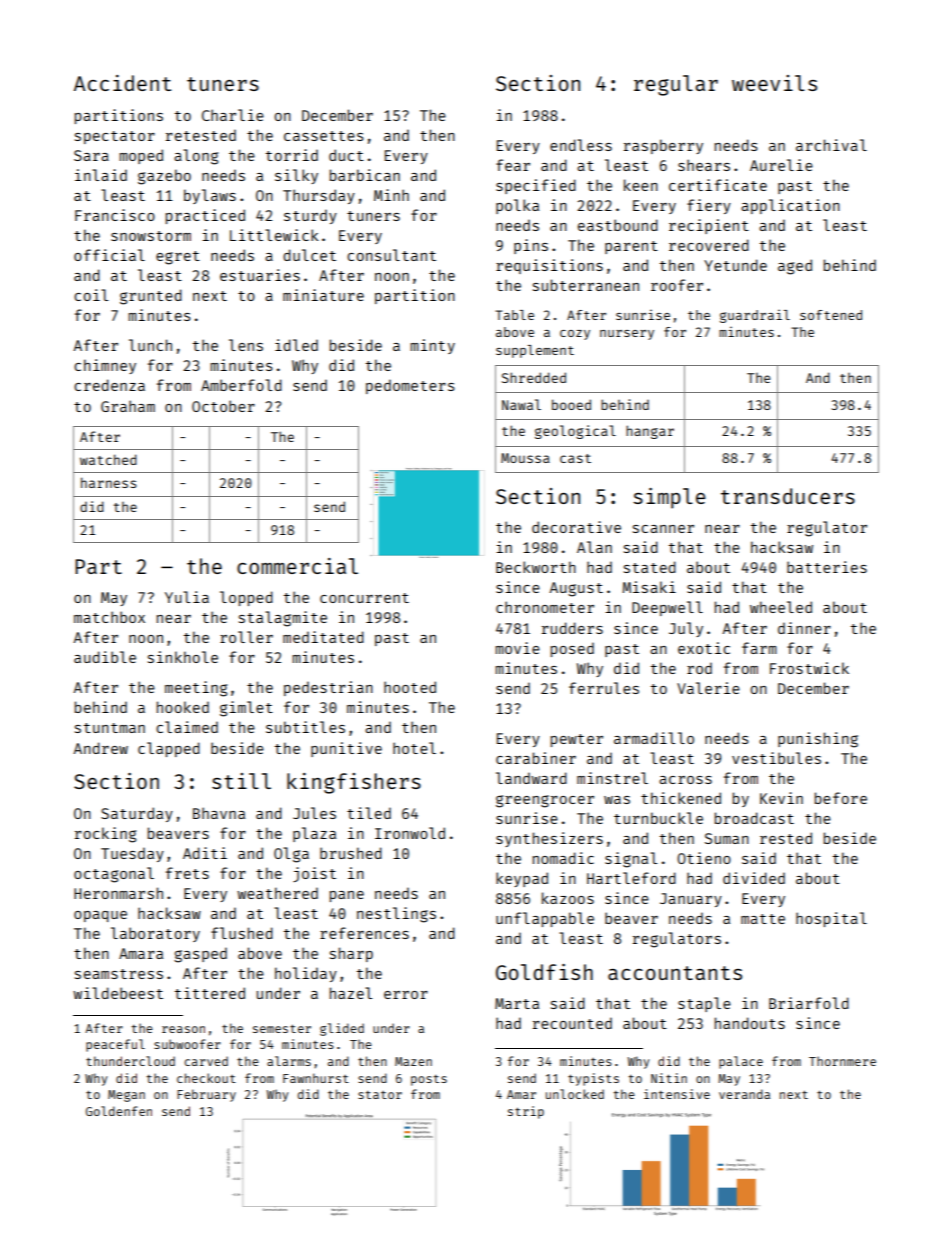  Describe the element at coordinates (577, 740) in the screenshot. I see `pewter` at that location.
